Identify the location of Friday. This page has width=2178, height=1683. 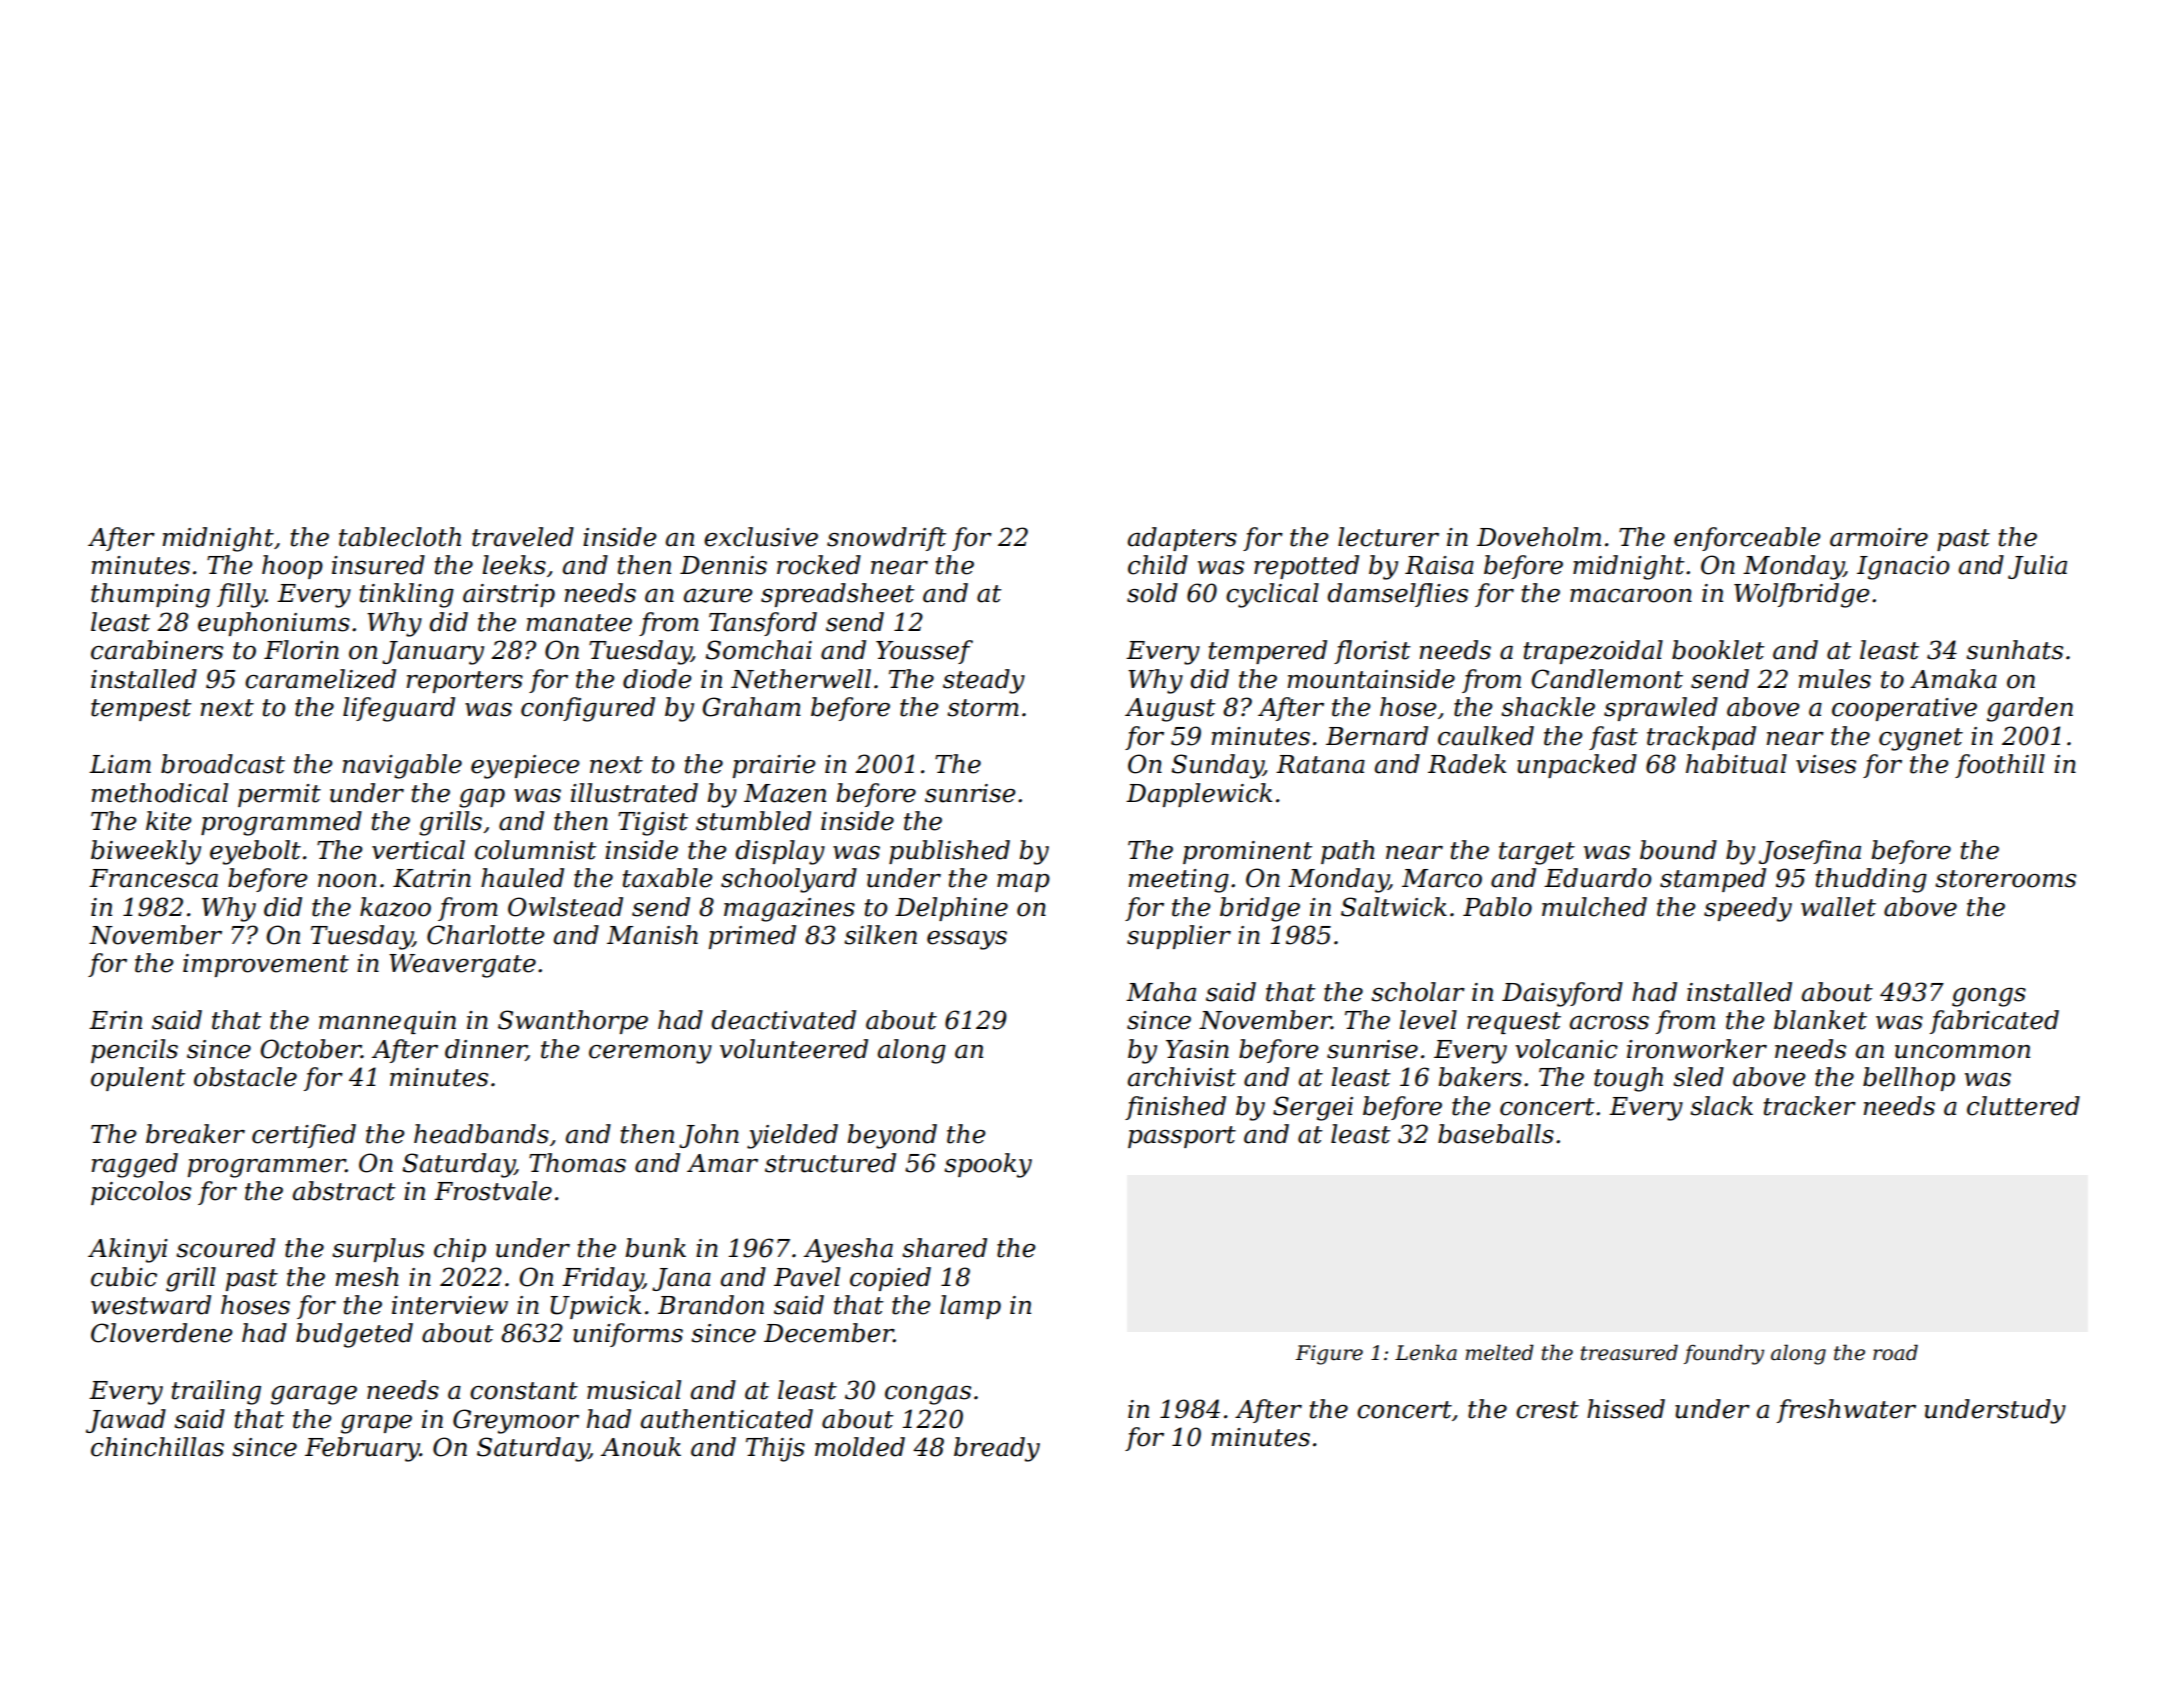
(602, 1279).
